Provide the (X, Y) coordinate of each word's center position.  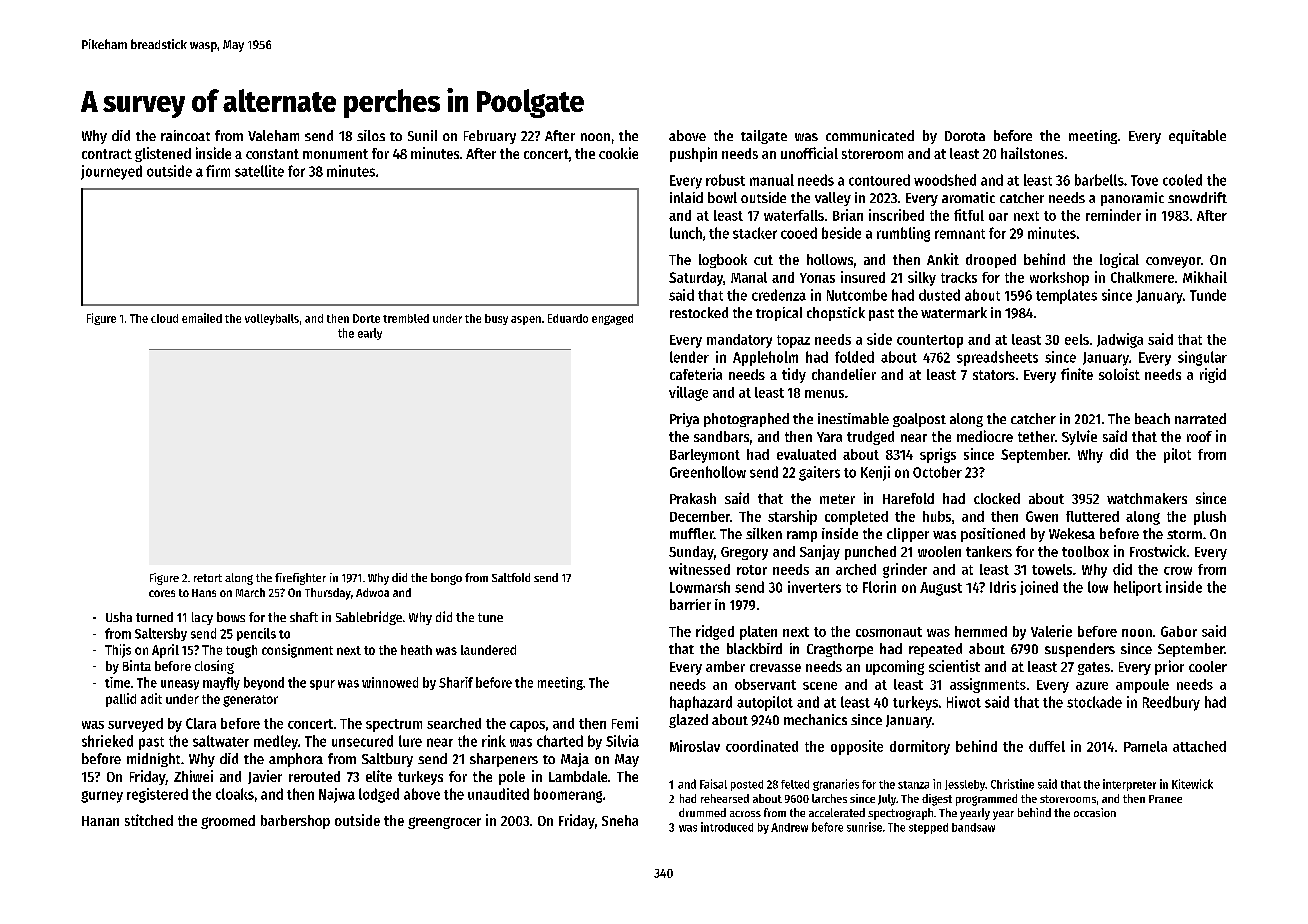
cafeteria (696, 374)
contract (107, 154)
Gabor (1179, 631)
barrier (690, 604)
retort (208, 578)
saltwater (221, 741)
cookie (618, 153)
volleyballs (272, 319)
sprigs (938, 455)
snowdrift (1197, 197)
